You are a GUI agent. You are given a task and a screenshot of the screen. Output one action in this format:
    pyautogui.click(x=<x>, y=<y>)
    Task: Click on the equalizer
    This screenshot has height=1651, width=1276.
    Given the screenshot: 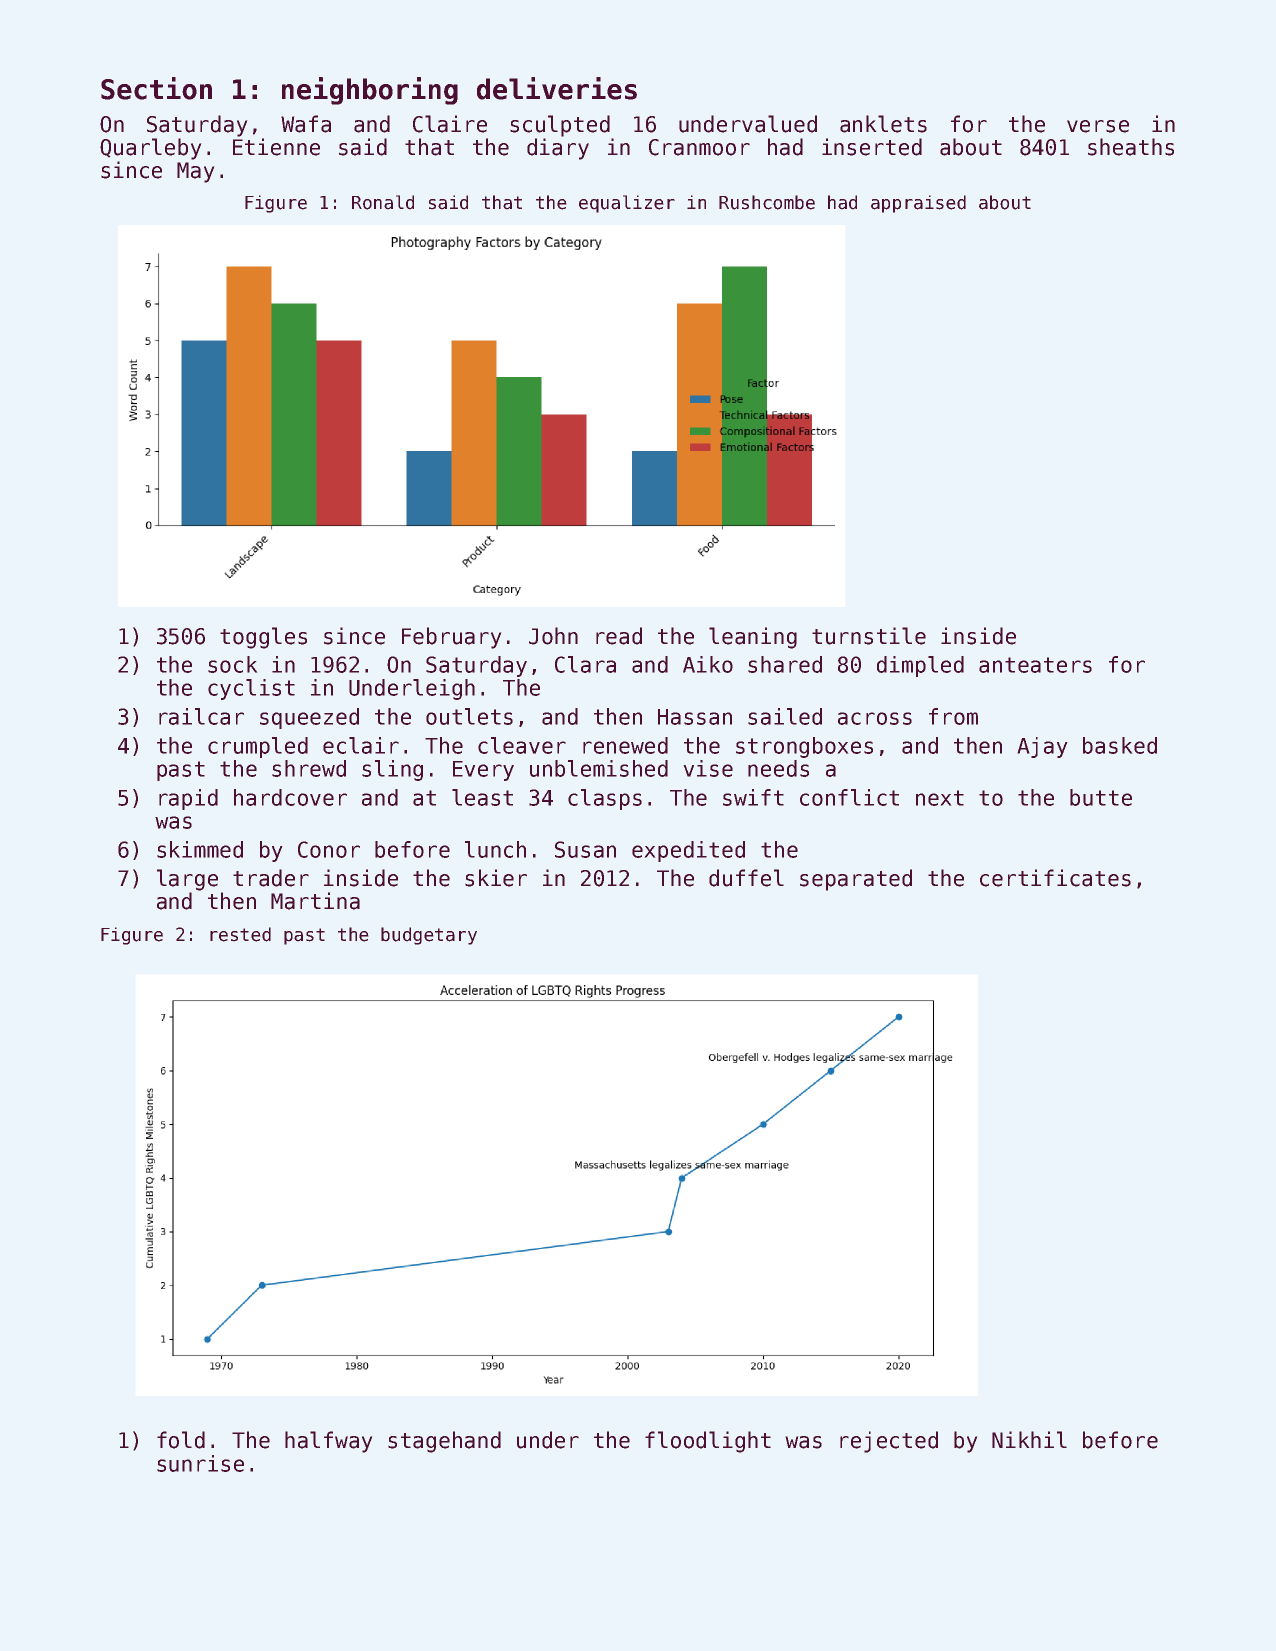 What is the action you would take?
    pyautogui.click(x=627, y=204)
